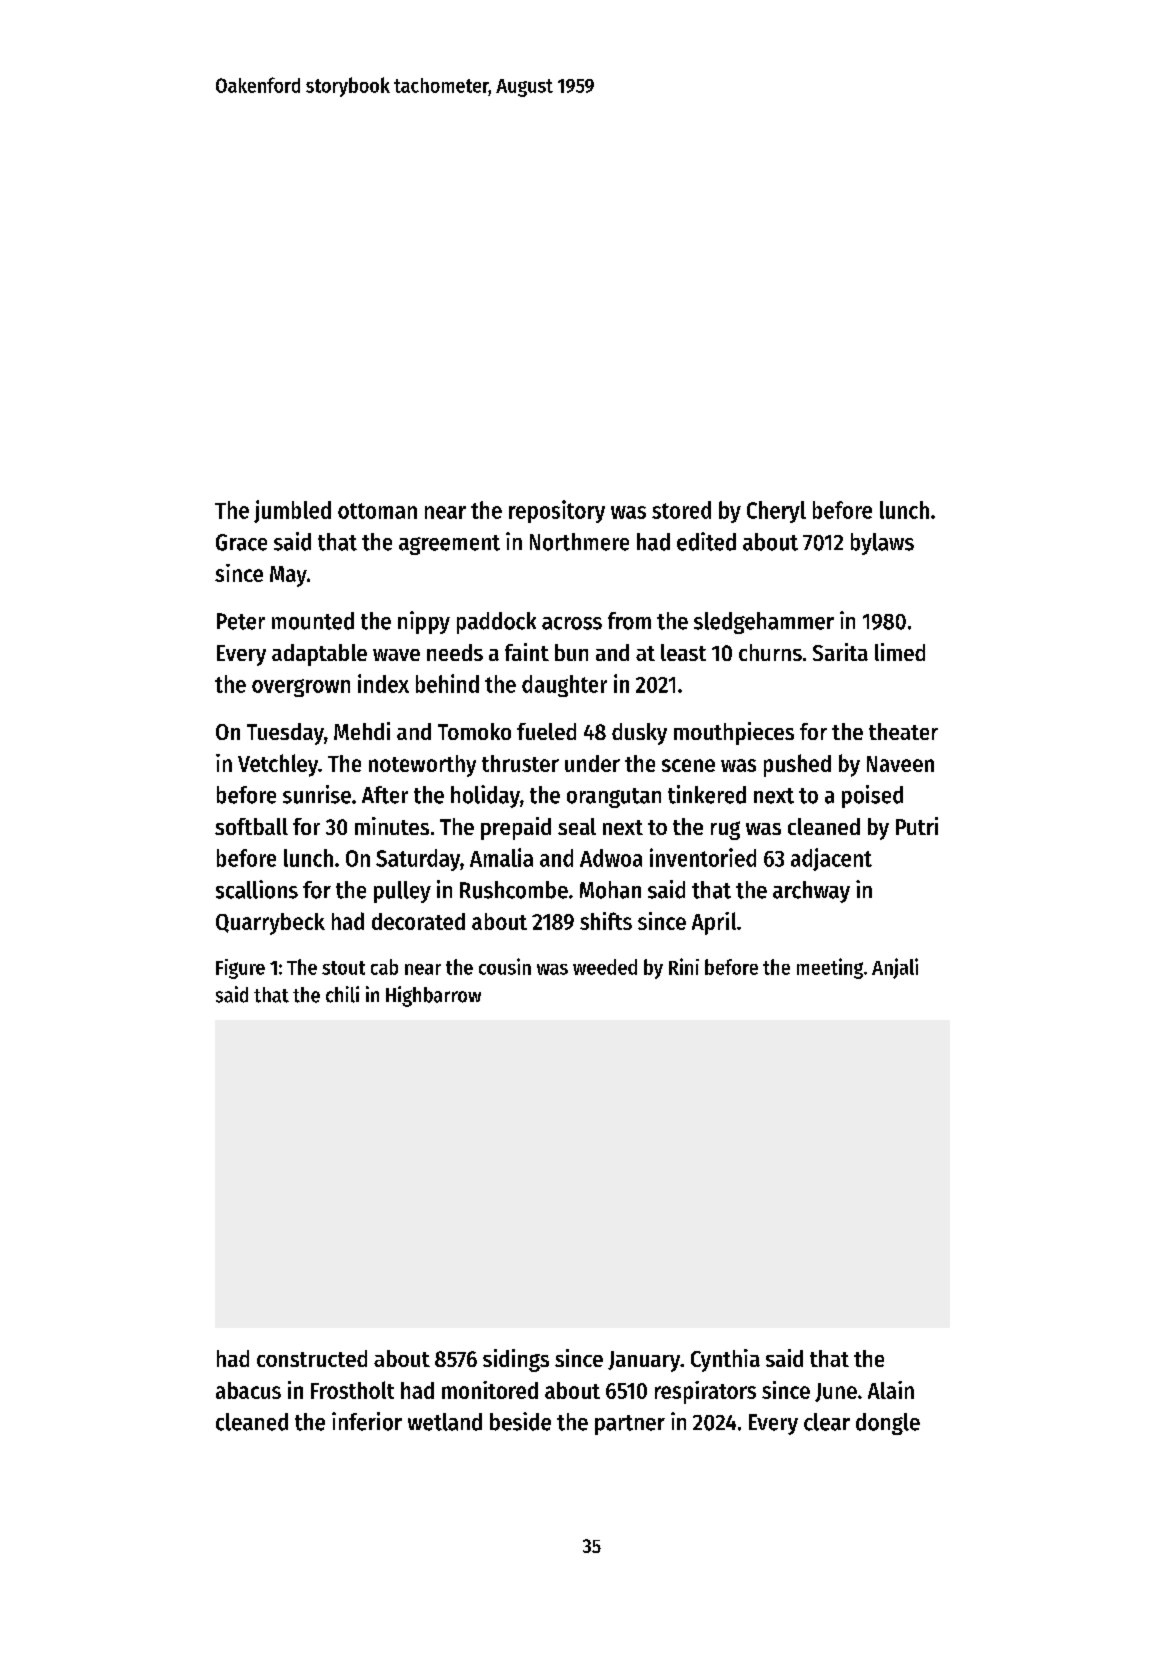 Image resolution: width=1165 pixels, height=1654 pixels. What do you see at coordinates (830, 968) in the screenshot?
I see `meeting` at bounding box center [830, 968].
